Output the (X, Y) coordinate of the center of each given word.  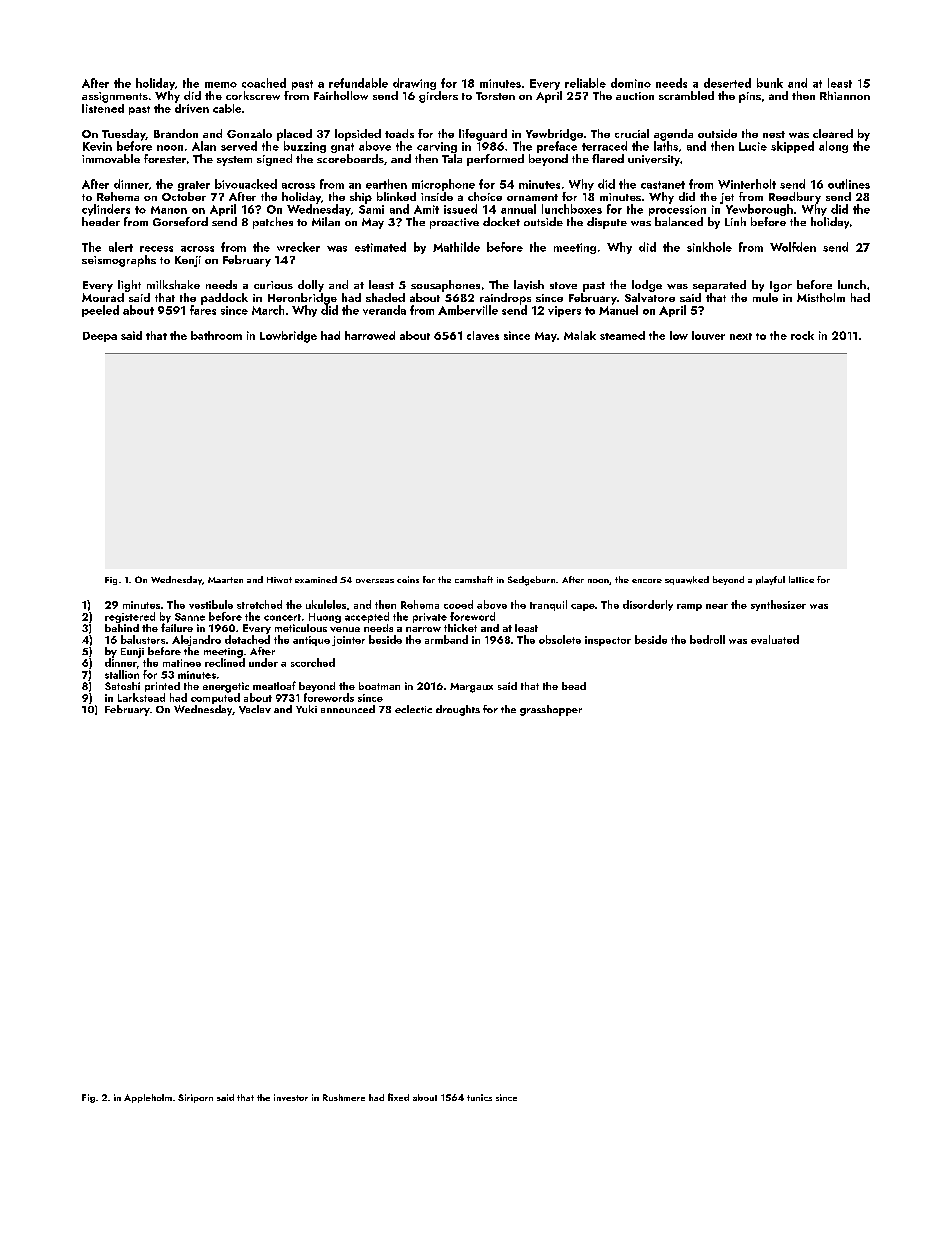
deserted (727, 83)
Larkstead (141, 697)
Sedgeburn (531, 581)
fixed (398, 1097)
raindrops (505, 299)
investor (291, 1097)
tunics (479, 1097)
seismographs (119, 261)
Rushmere (344, 1097)
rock (802, 335)
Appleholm (148, 1098)
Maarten (225, 580)
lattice (801, 579)
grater (194, 186)
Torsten (495, 96)
